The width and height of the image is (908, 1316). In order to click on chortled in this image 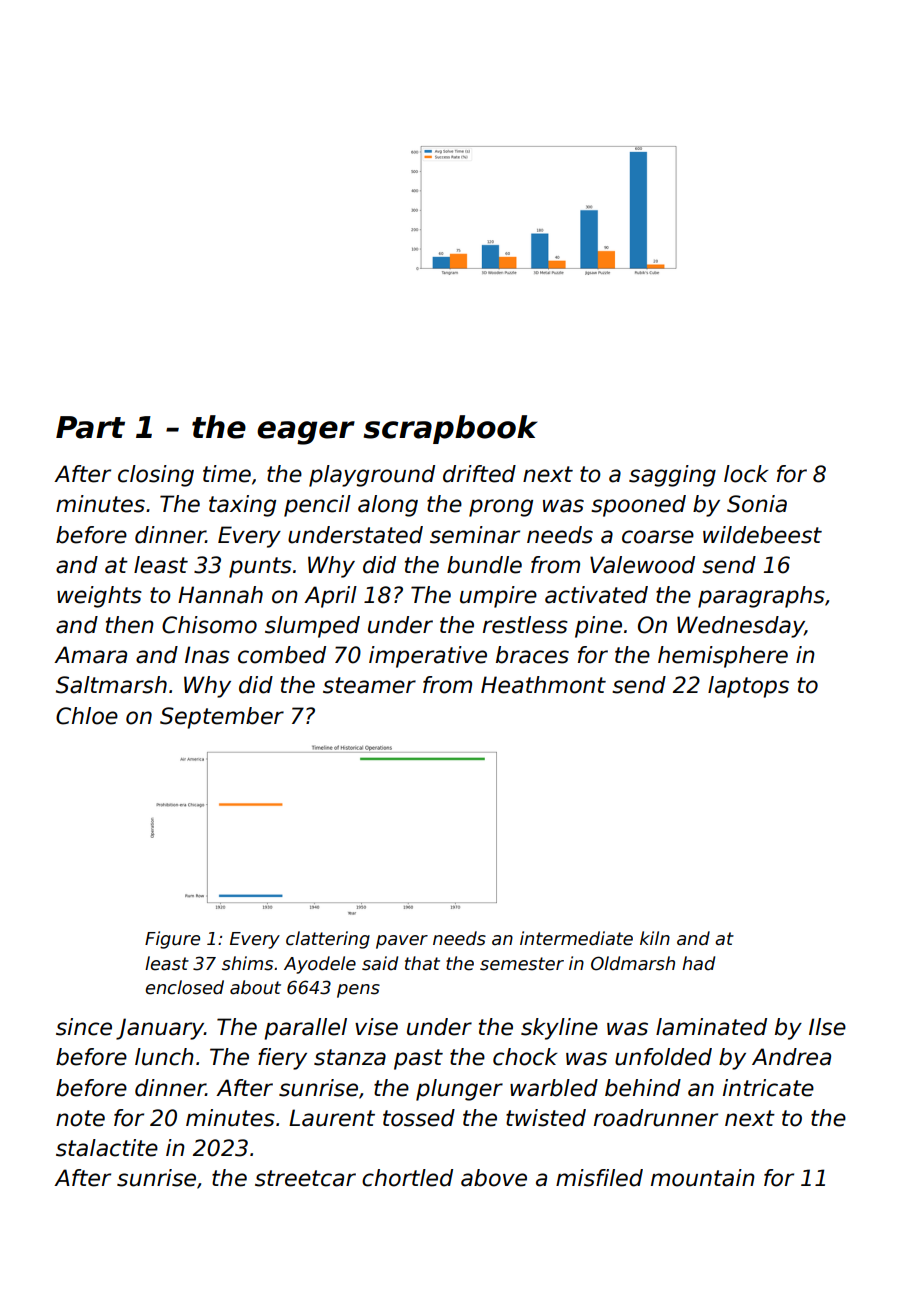, I will do `click(407, 1178)`.
